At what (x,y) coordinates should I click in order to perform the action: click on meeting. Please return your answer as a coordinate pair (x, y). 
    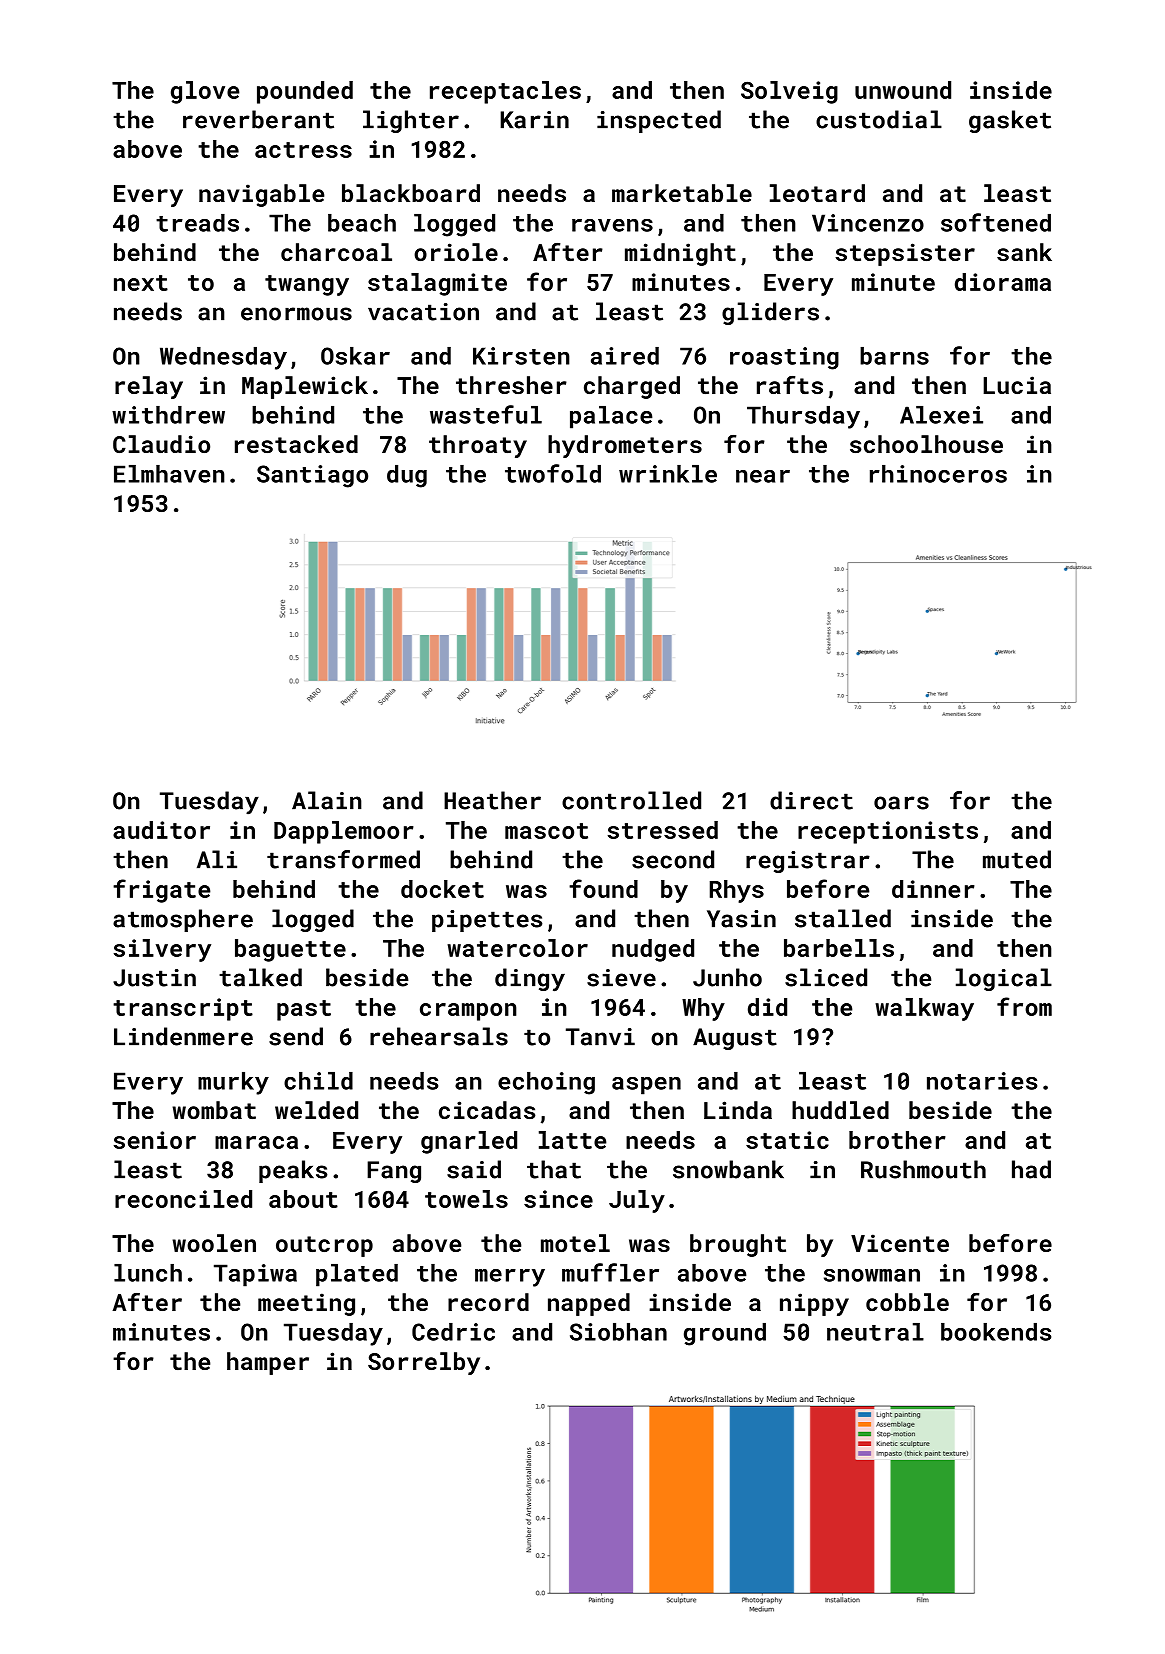
    Looking at the image, I should click on (306, 1304).
